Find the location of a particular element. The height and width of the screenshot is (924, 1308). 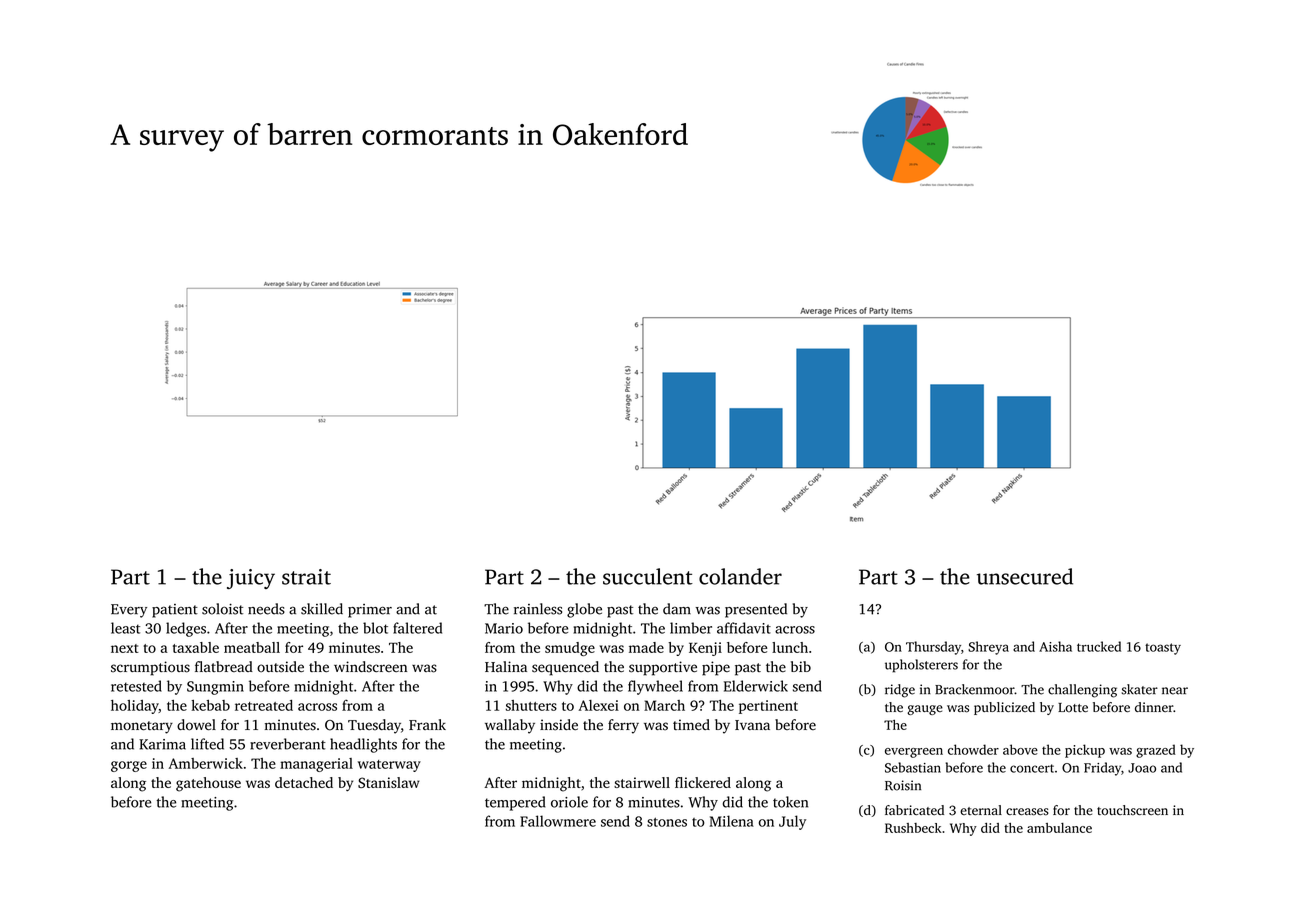

succulent is located at coordinates (648, 576).
